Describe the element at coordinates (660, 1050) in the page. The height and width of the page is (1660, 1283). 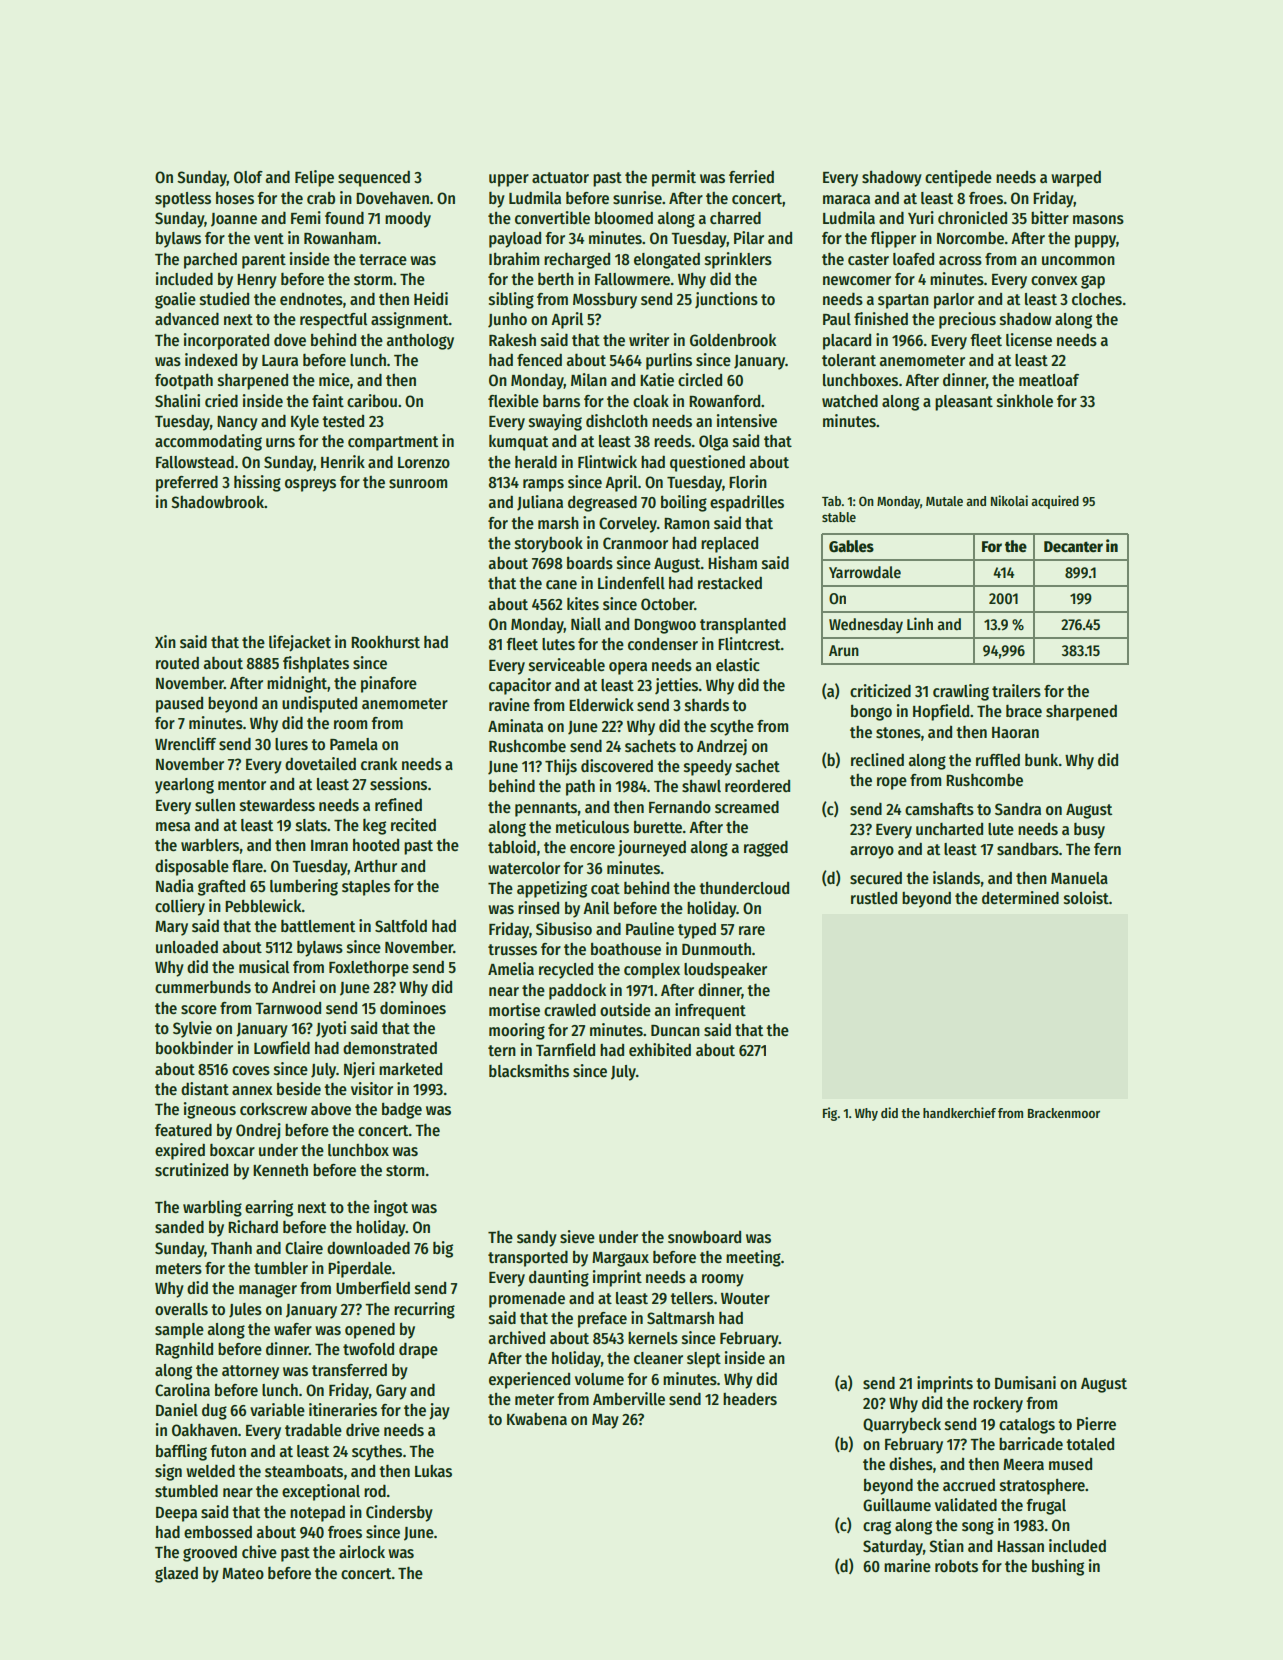
I see `exhibited` at that location.
